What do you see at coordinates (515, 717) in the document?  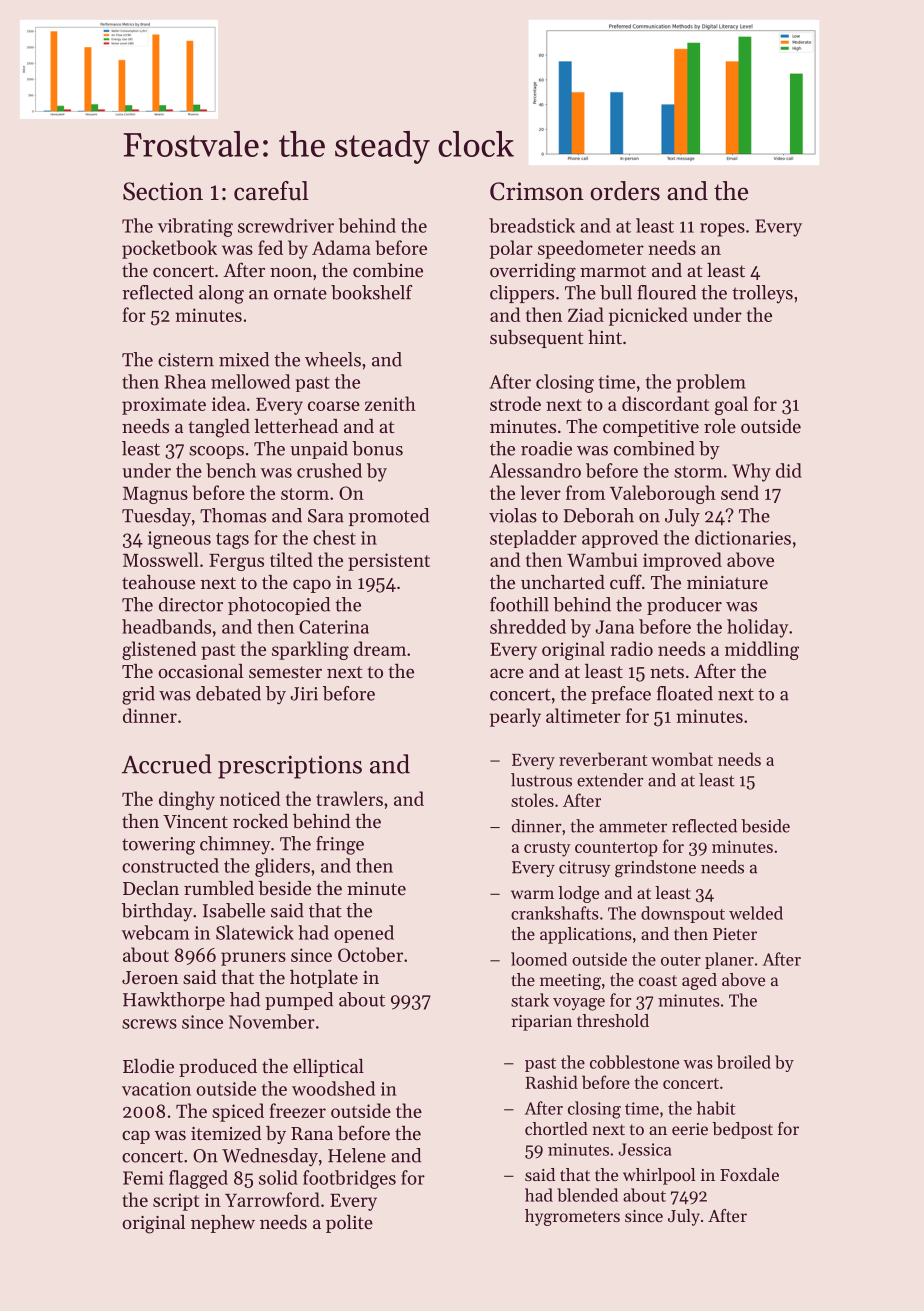 I see `pearly` at bounding box center [515, 717].
